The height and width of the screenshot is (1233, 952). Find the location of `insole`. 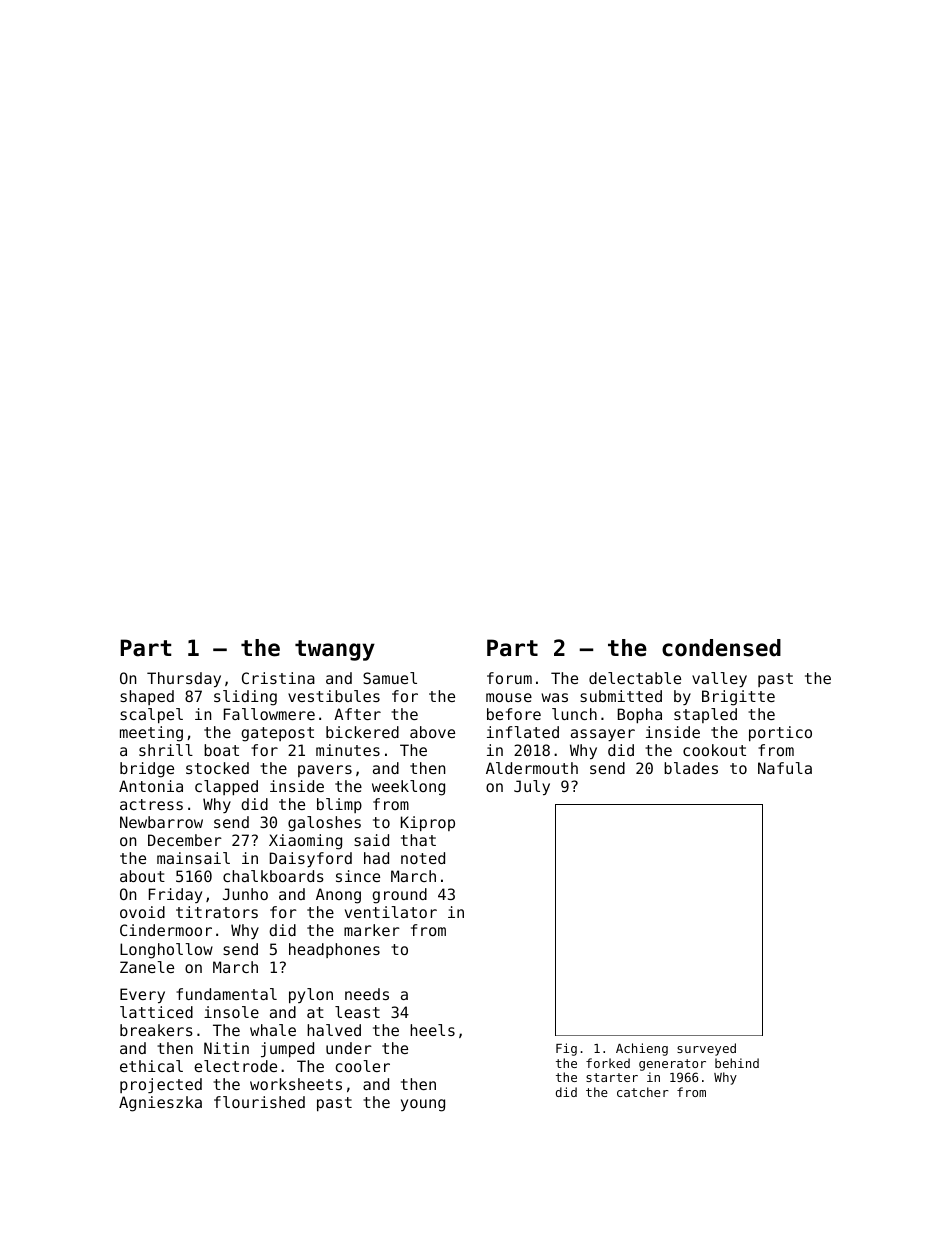

insole is located at coordinates (231, 1012).
